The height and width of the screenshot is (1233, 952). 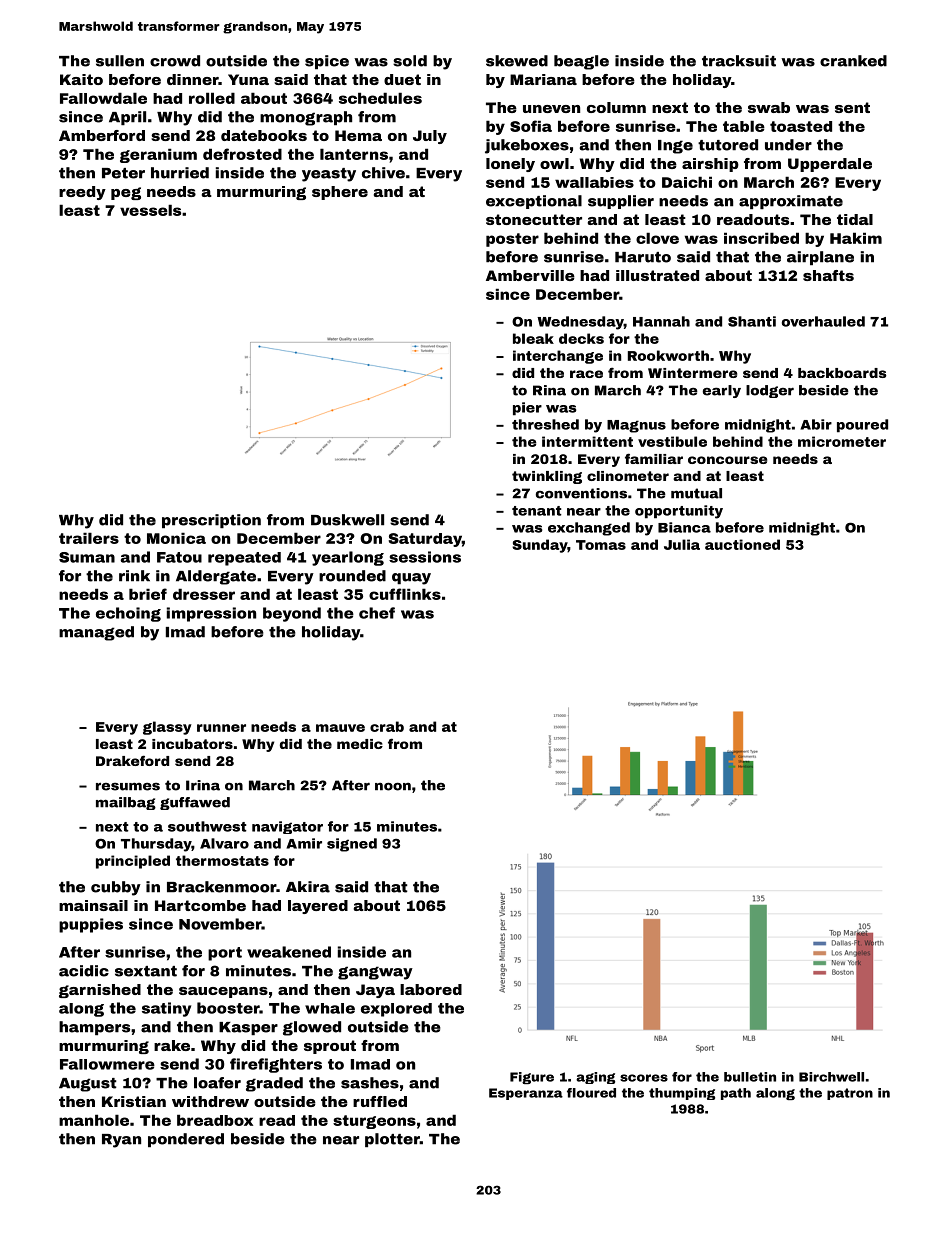 What do you see at coordinates (340, 193) in the screenshot?
I see `sphere` at bounding box center [340, 193].
